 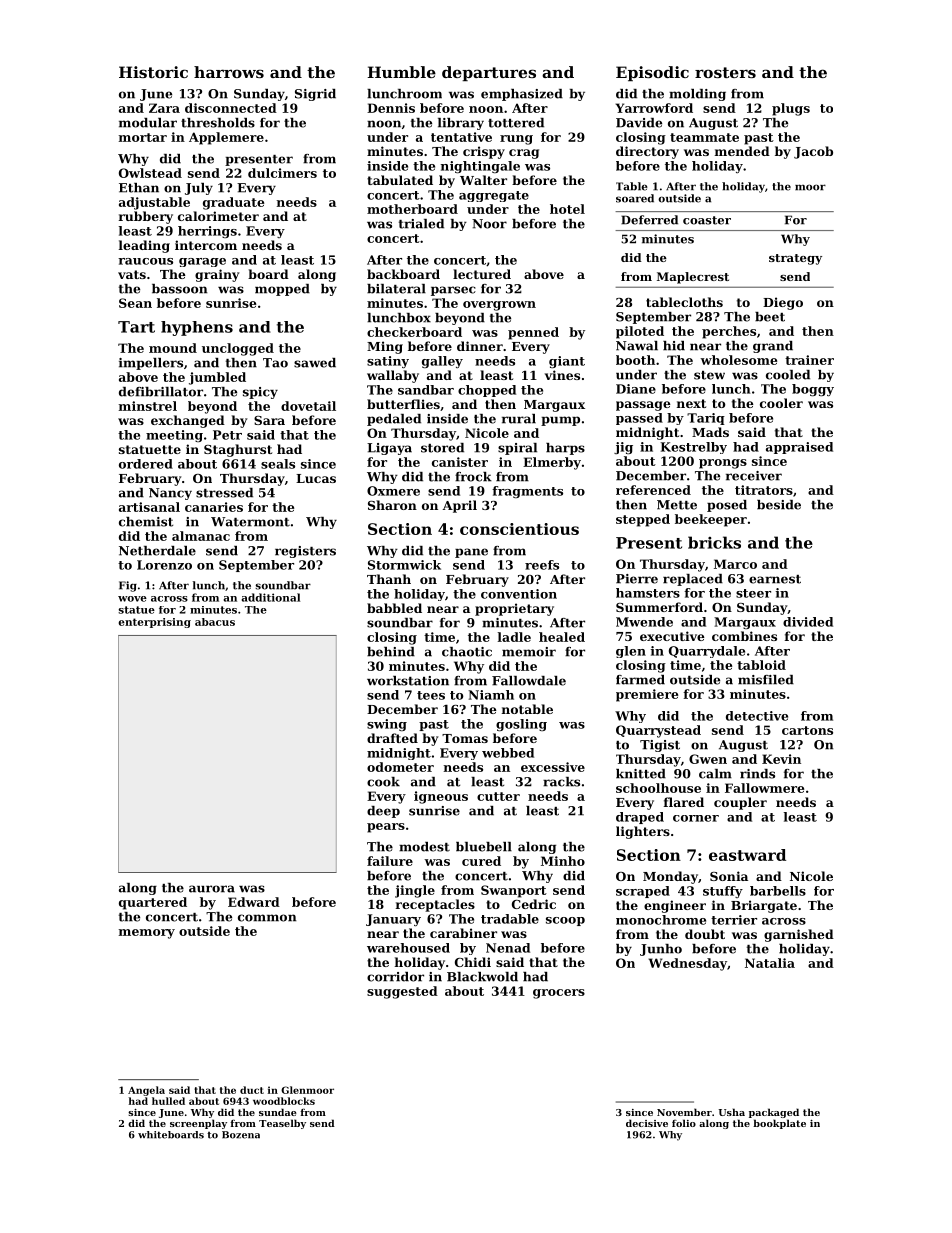 What do you see at coordinates (725, 72) in the screenshot?
I see `rosters` at bounding box center [725, 72].
